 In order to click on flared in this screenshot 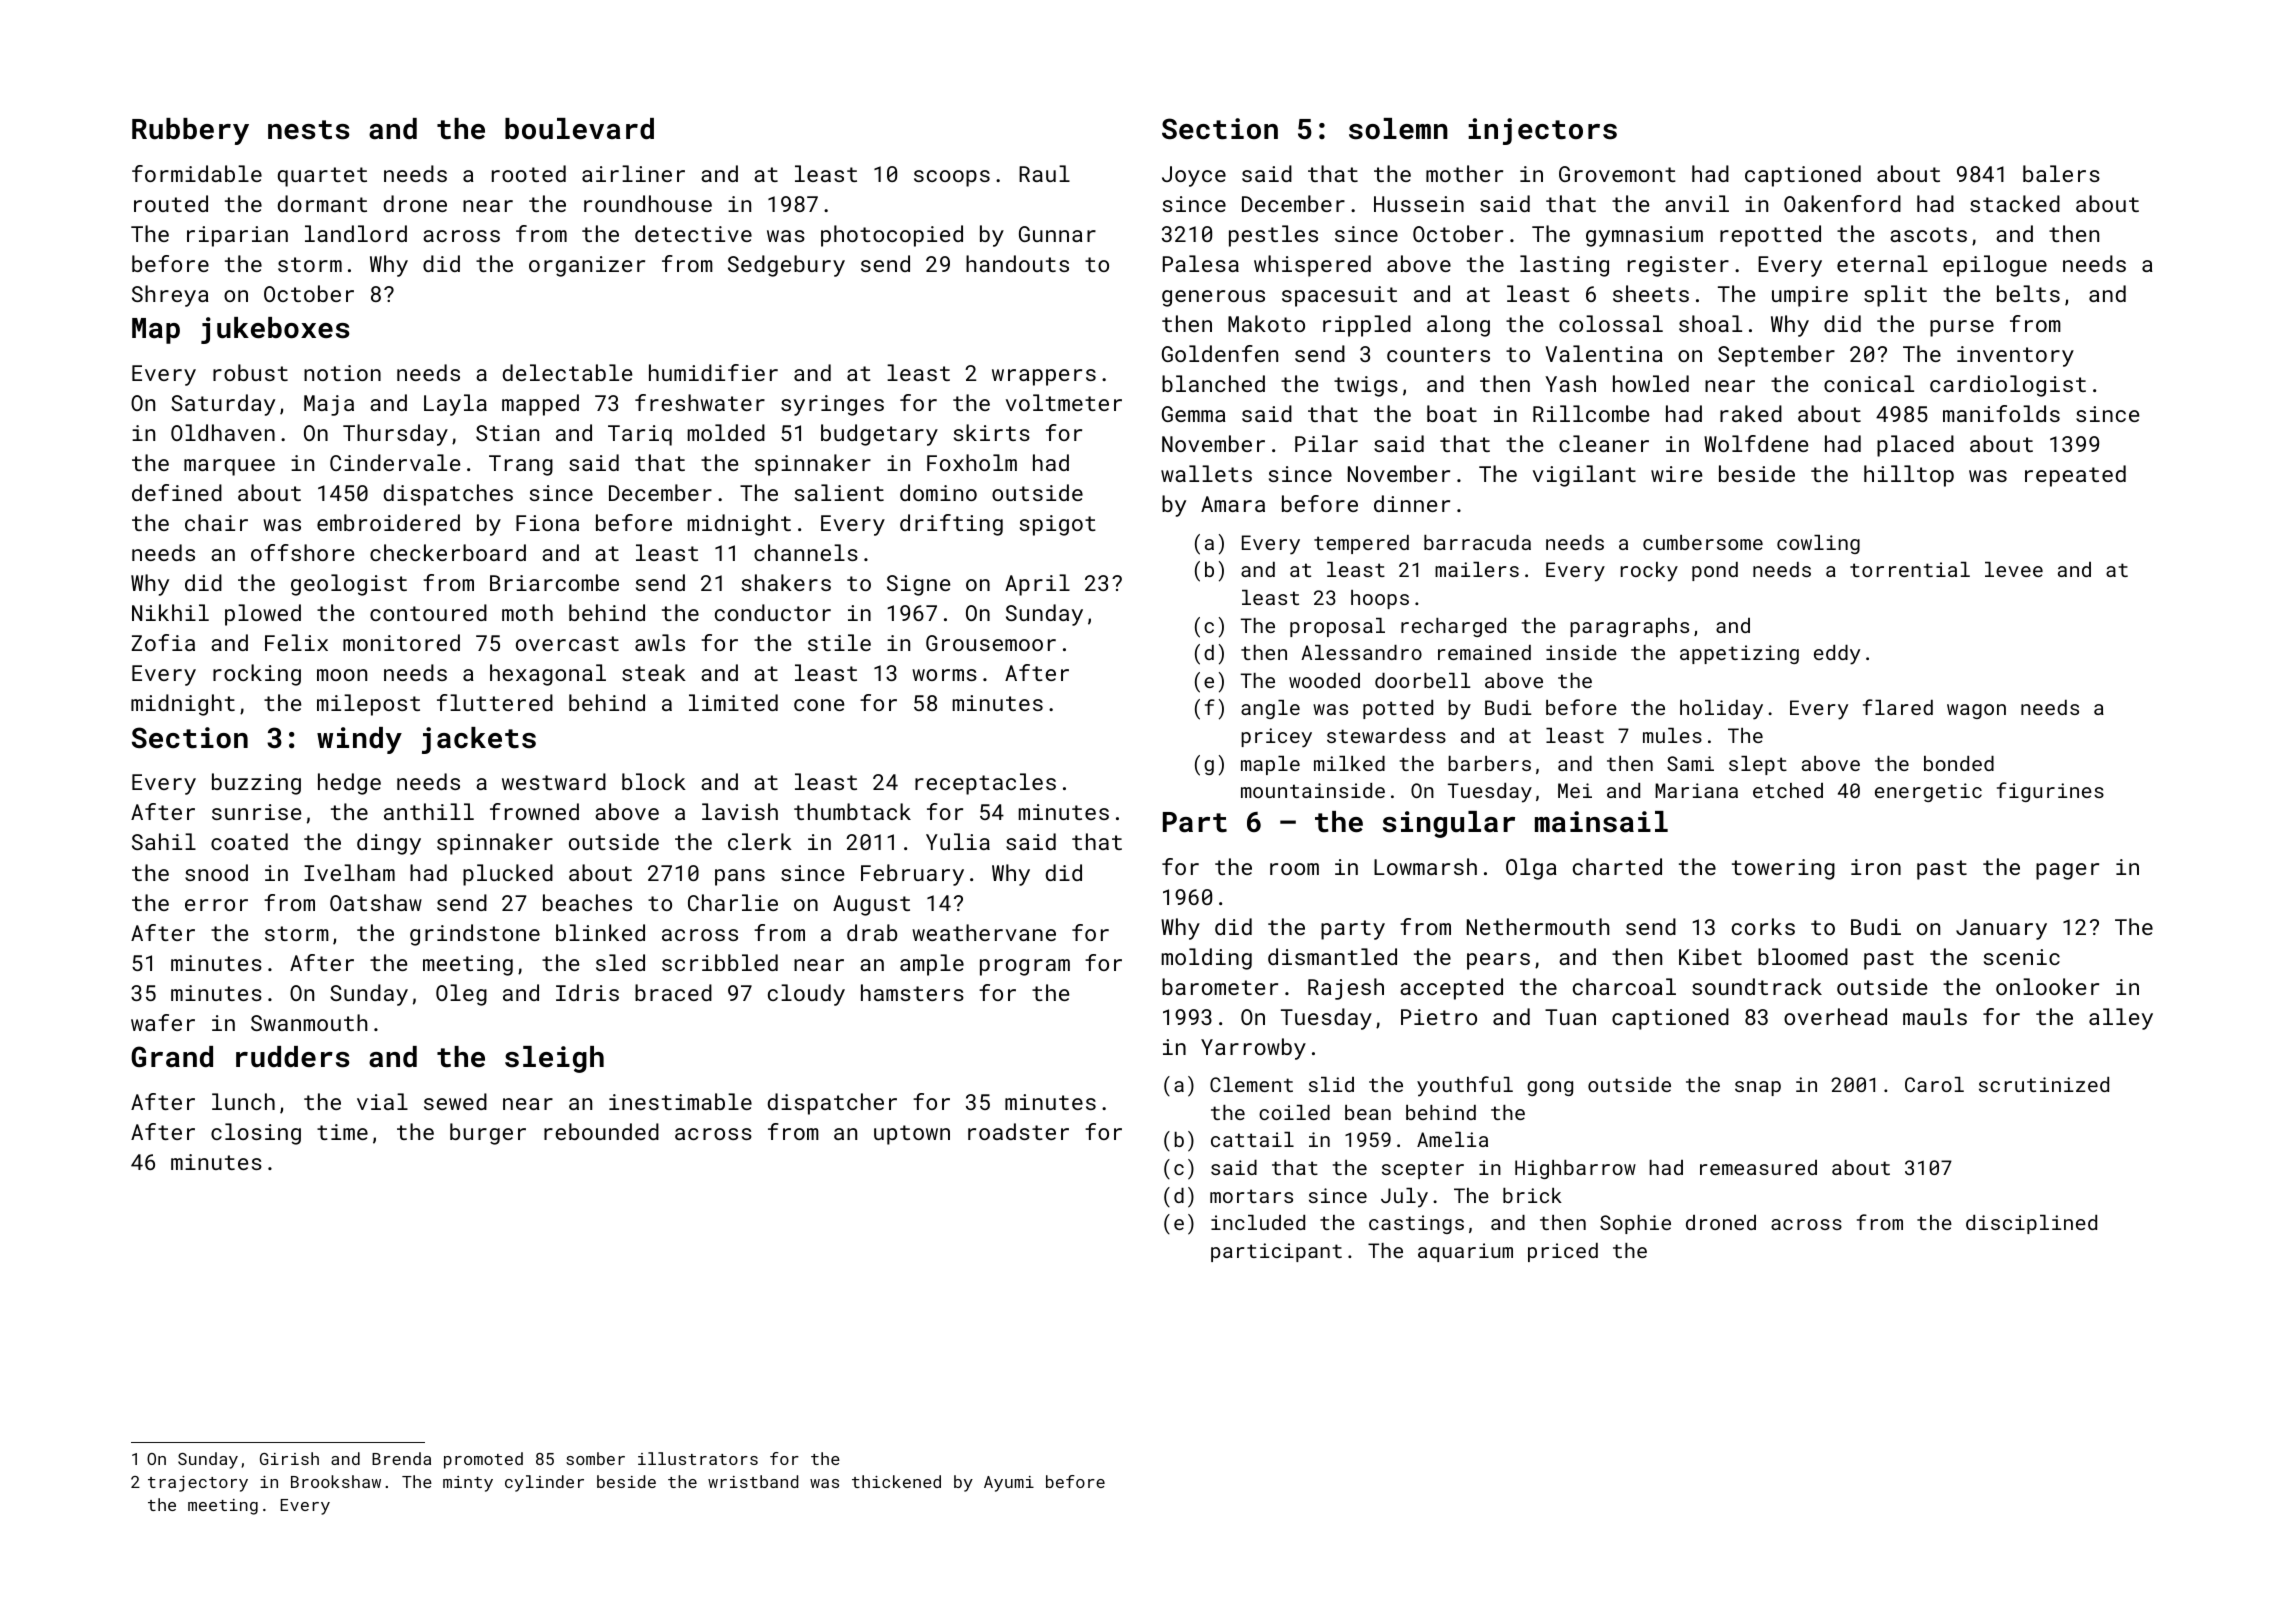, I will do `click(1898, 707)`.
